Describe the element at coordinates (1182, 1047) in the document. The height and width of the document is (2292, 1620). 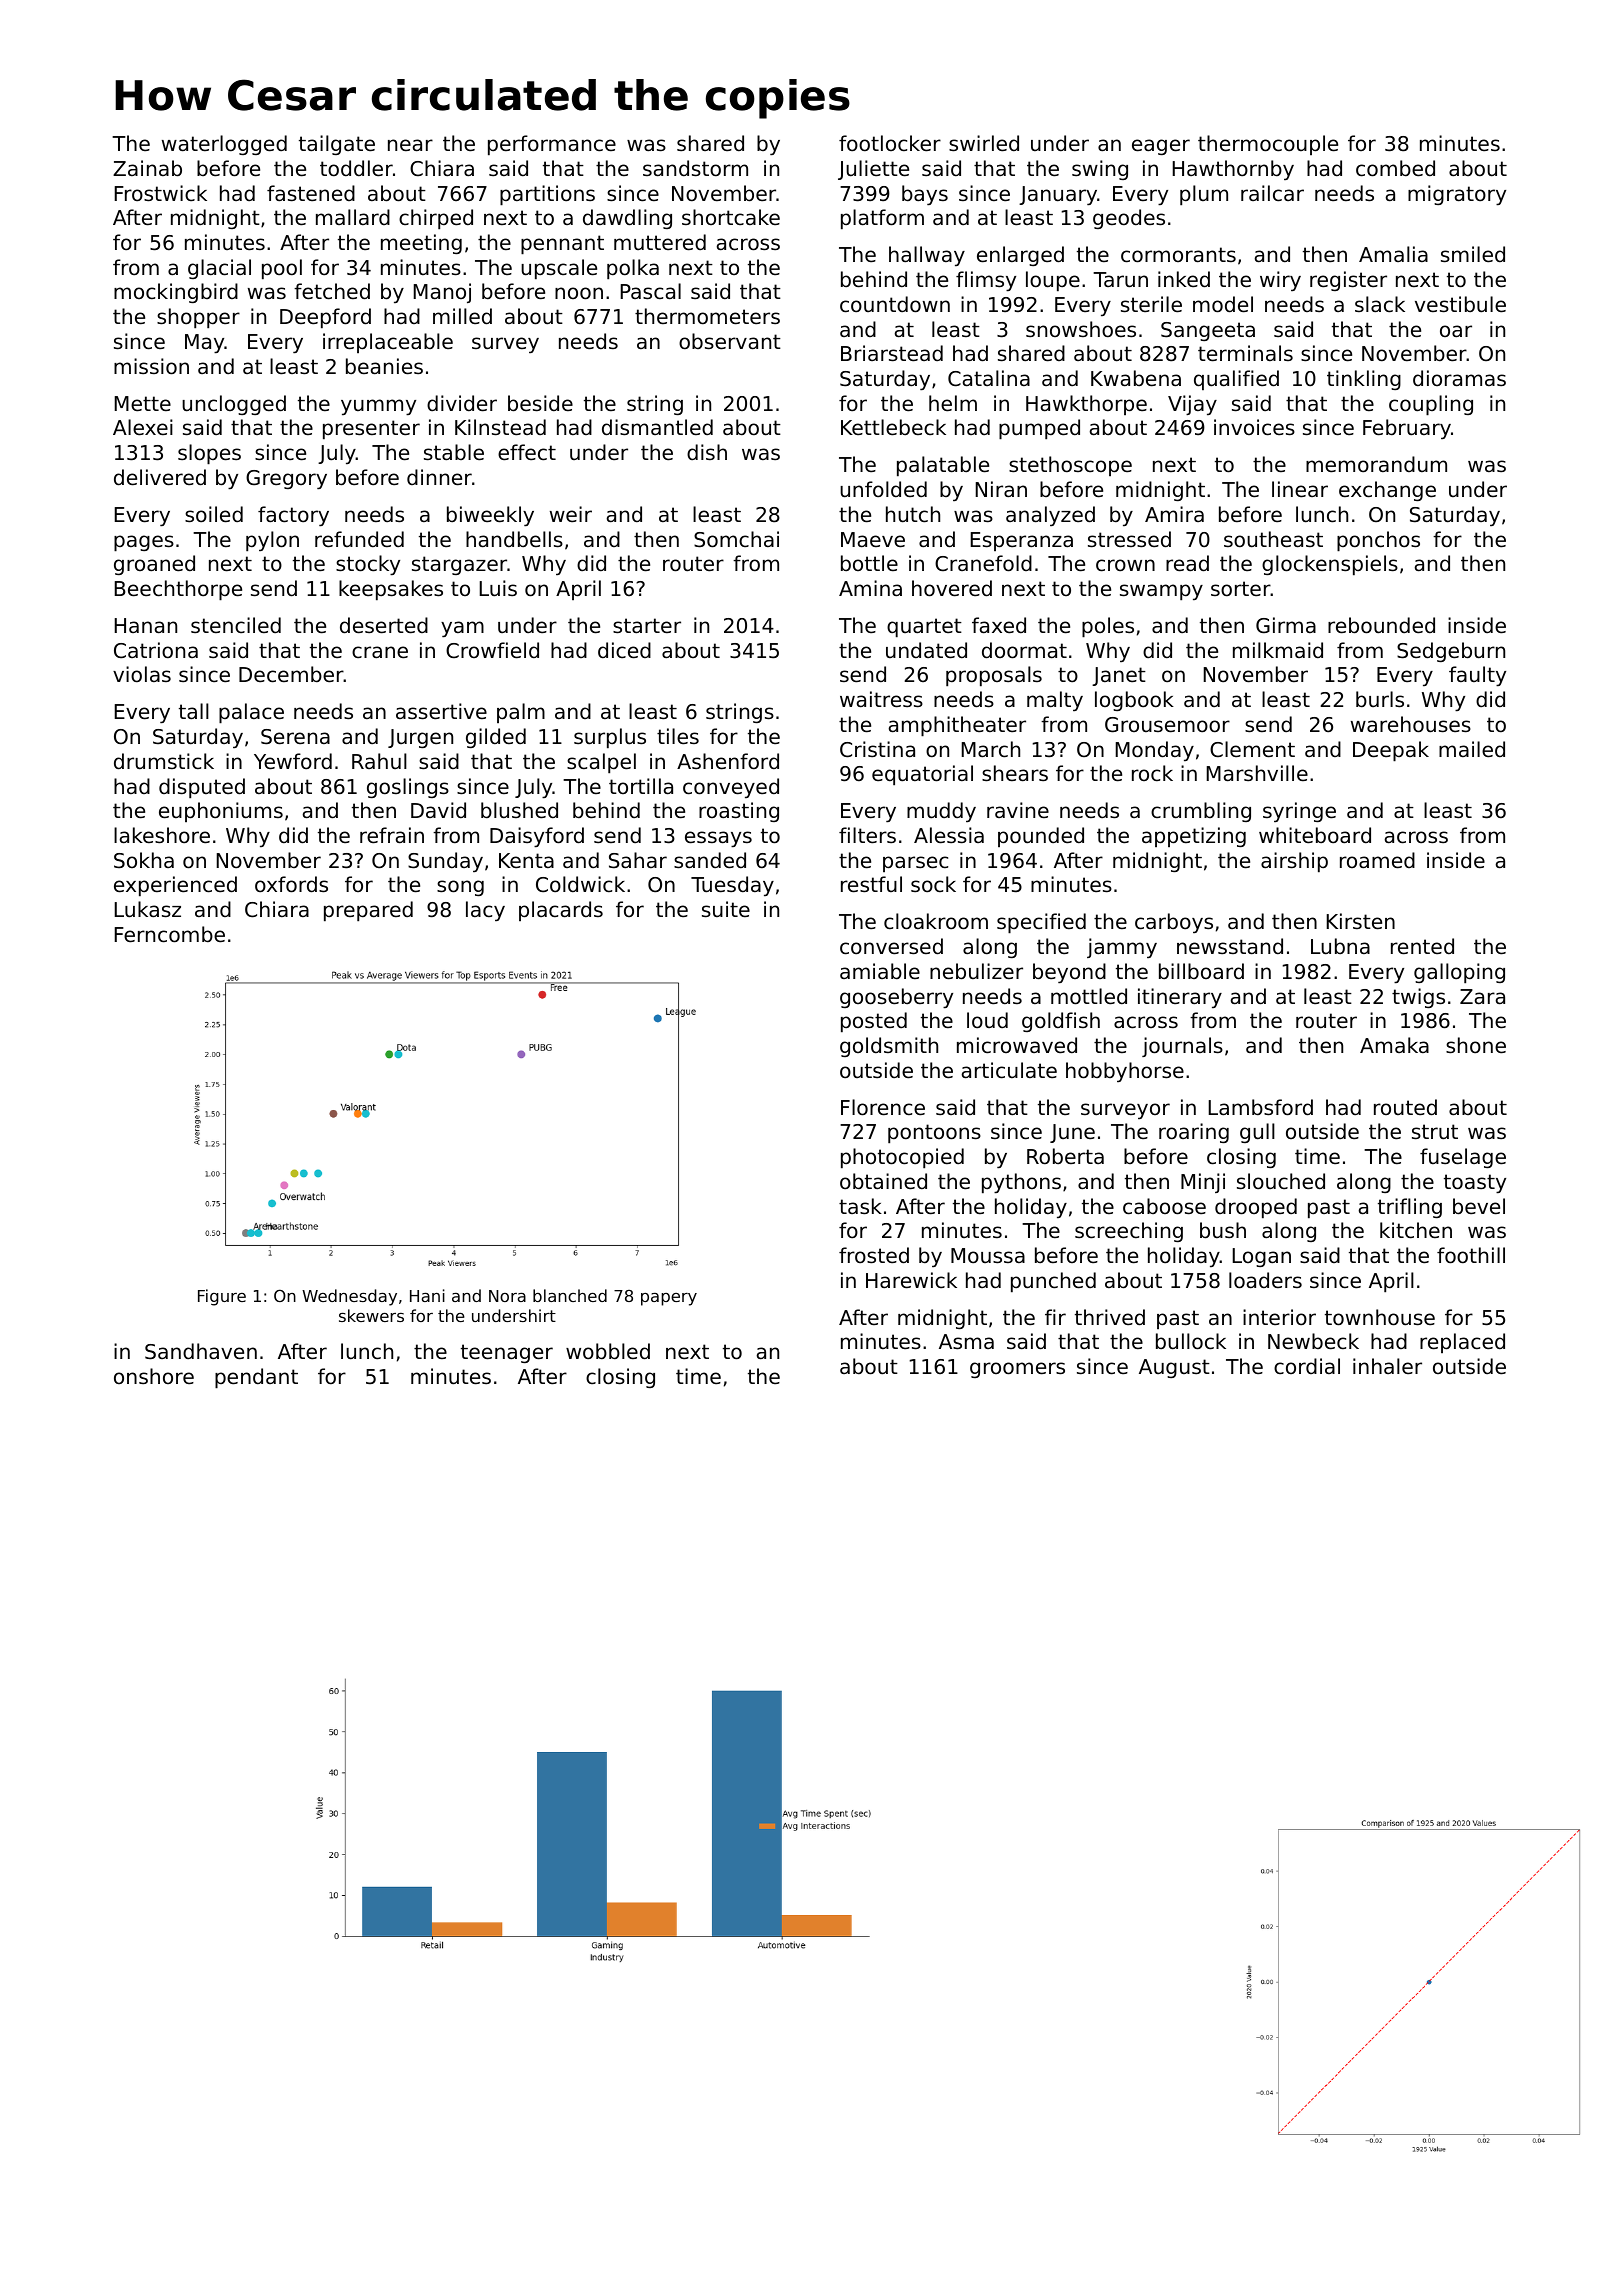
I see `journals` at that location.
